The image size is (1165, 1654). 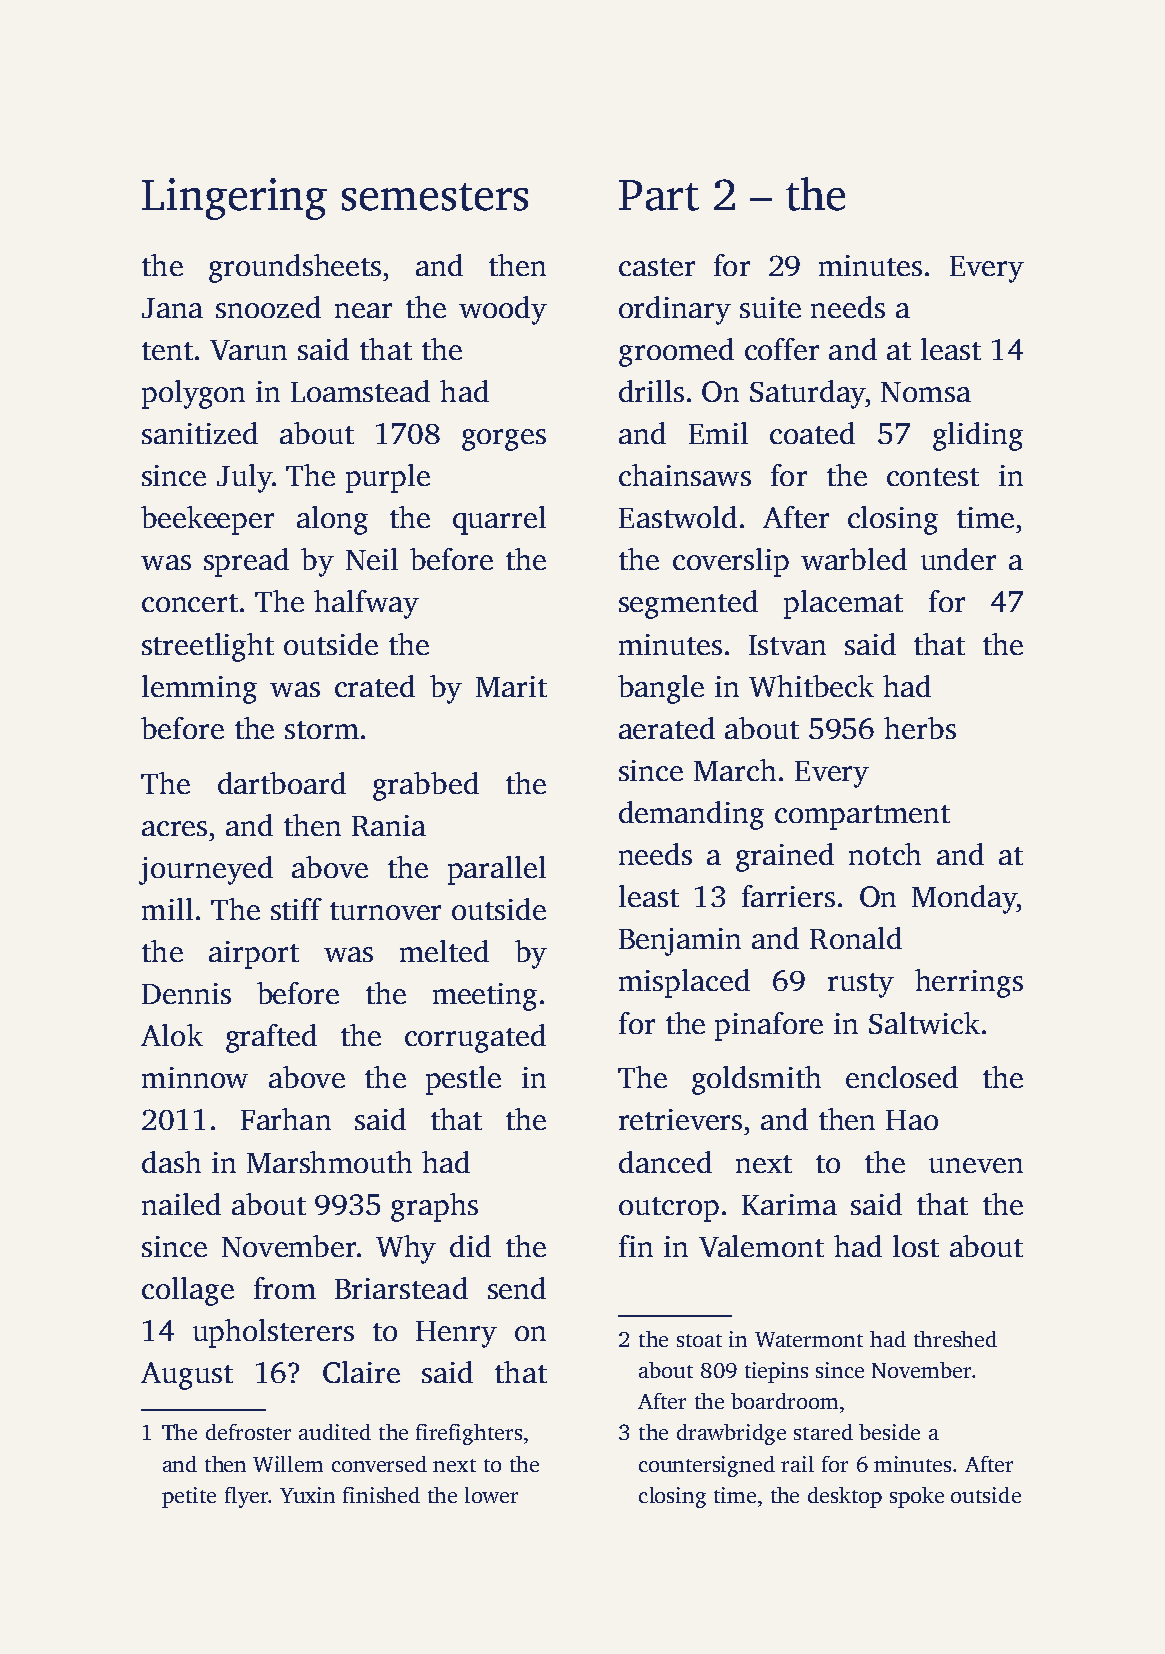 What do you see at coordinates (296, 909) in the image?
I see `stiff` at bounding box center [296, 909].
